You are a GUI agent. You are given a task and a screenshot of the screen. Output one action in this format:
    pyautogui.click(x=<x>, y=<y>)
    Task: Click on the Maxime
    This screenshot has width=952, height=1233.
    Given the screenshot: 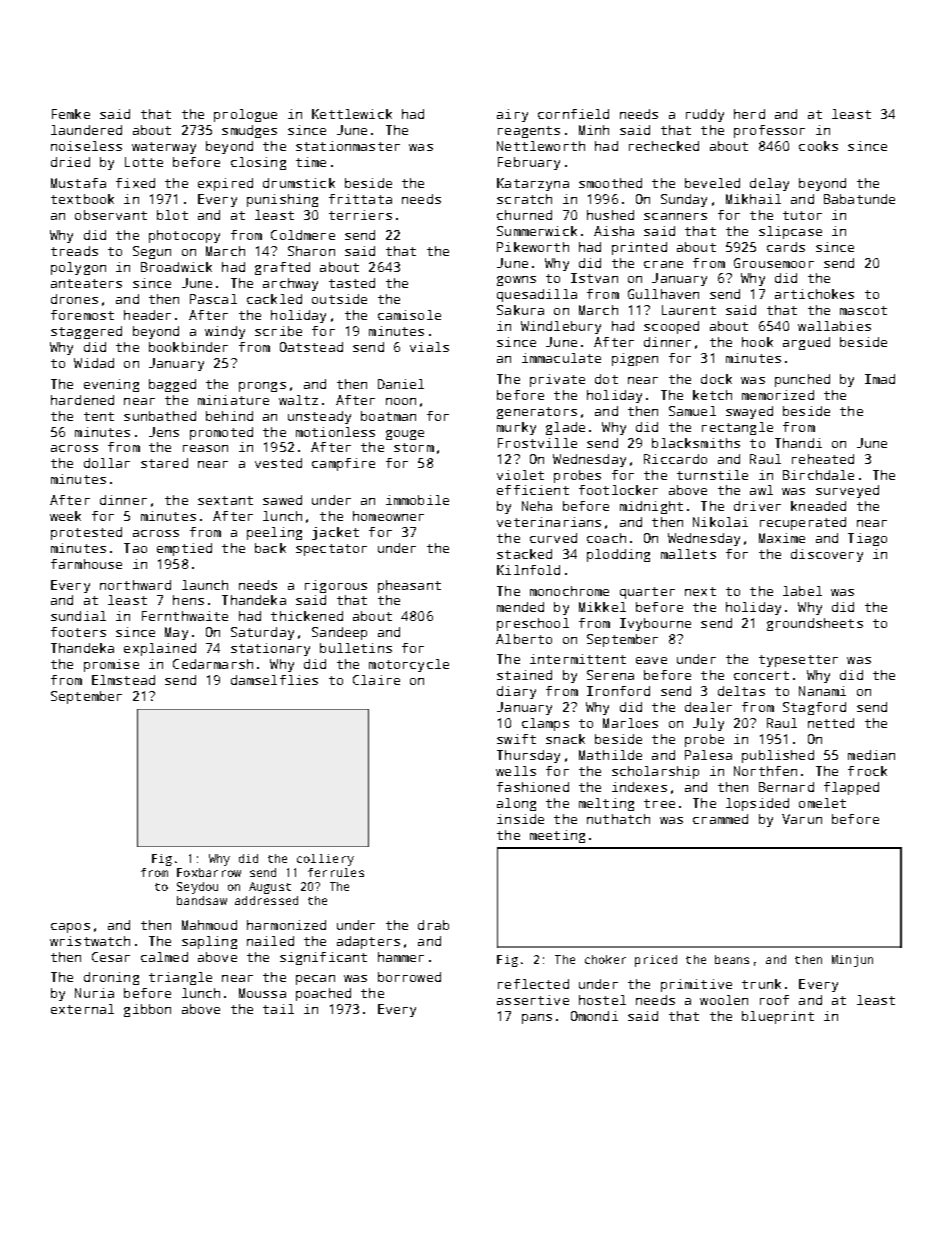 What is the action you would take?
    pyautogui.click(x=782, y=538)
